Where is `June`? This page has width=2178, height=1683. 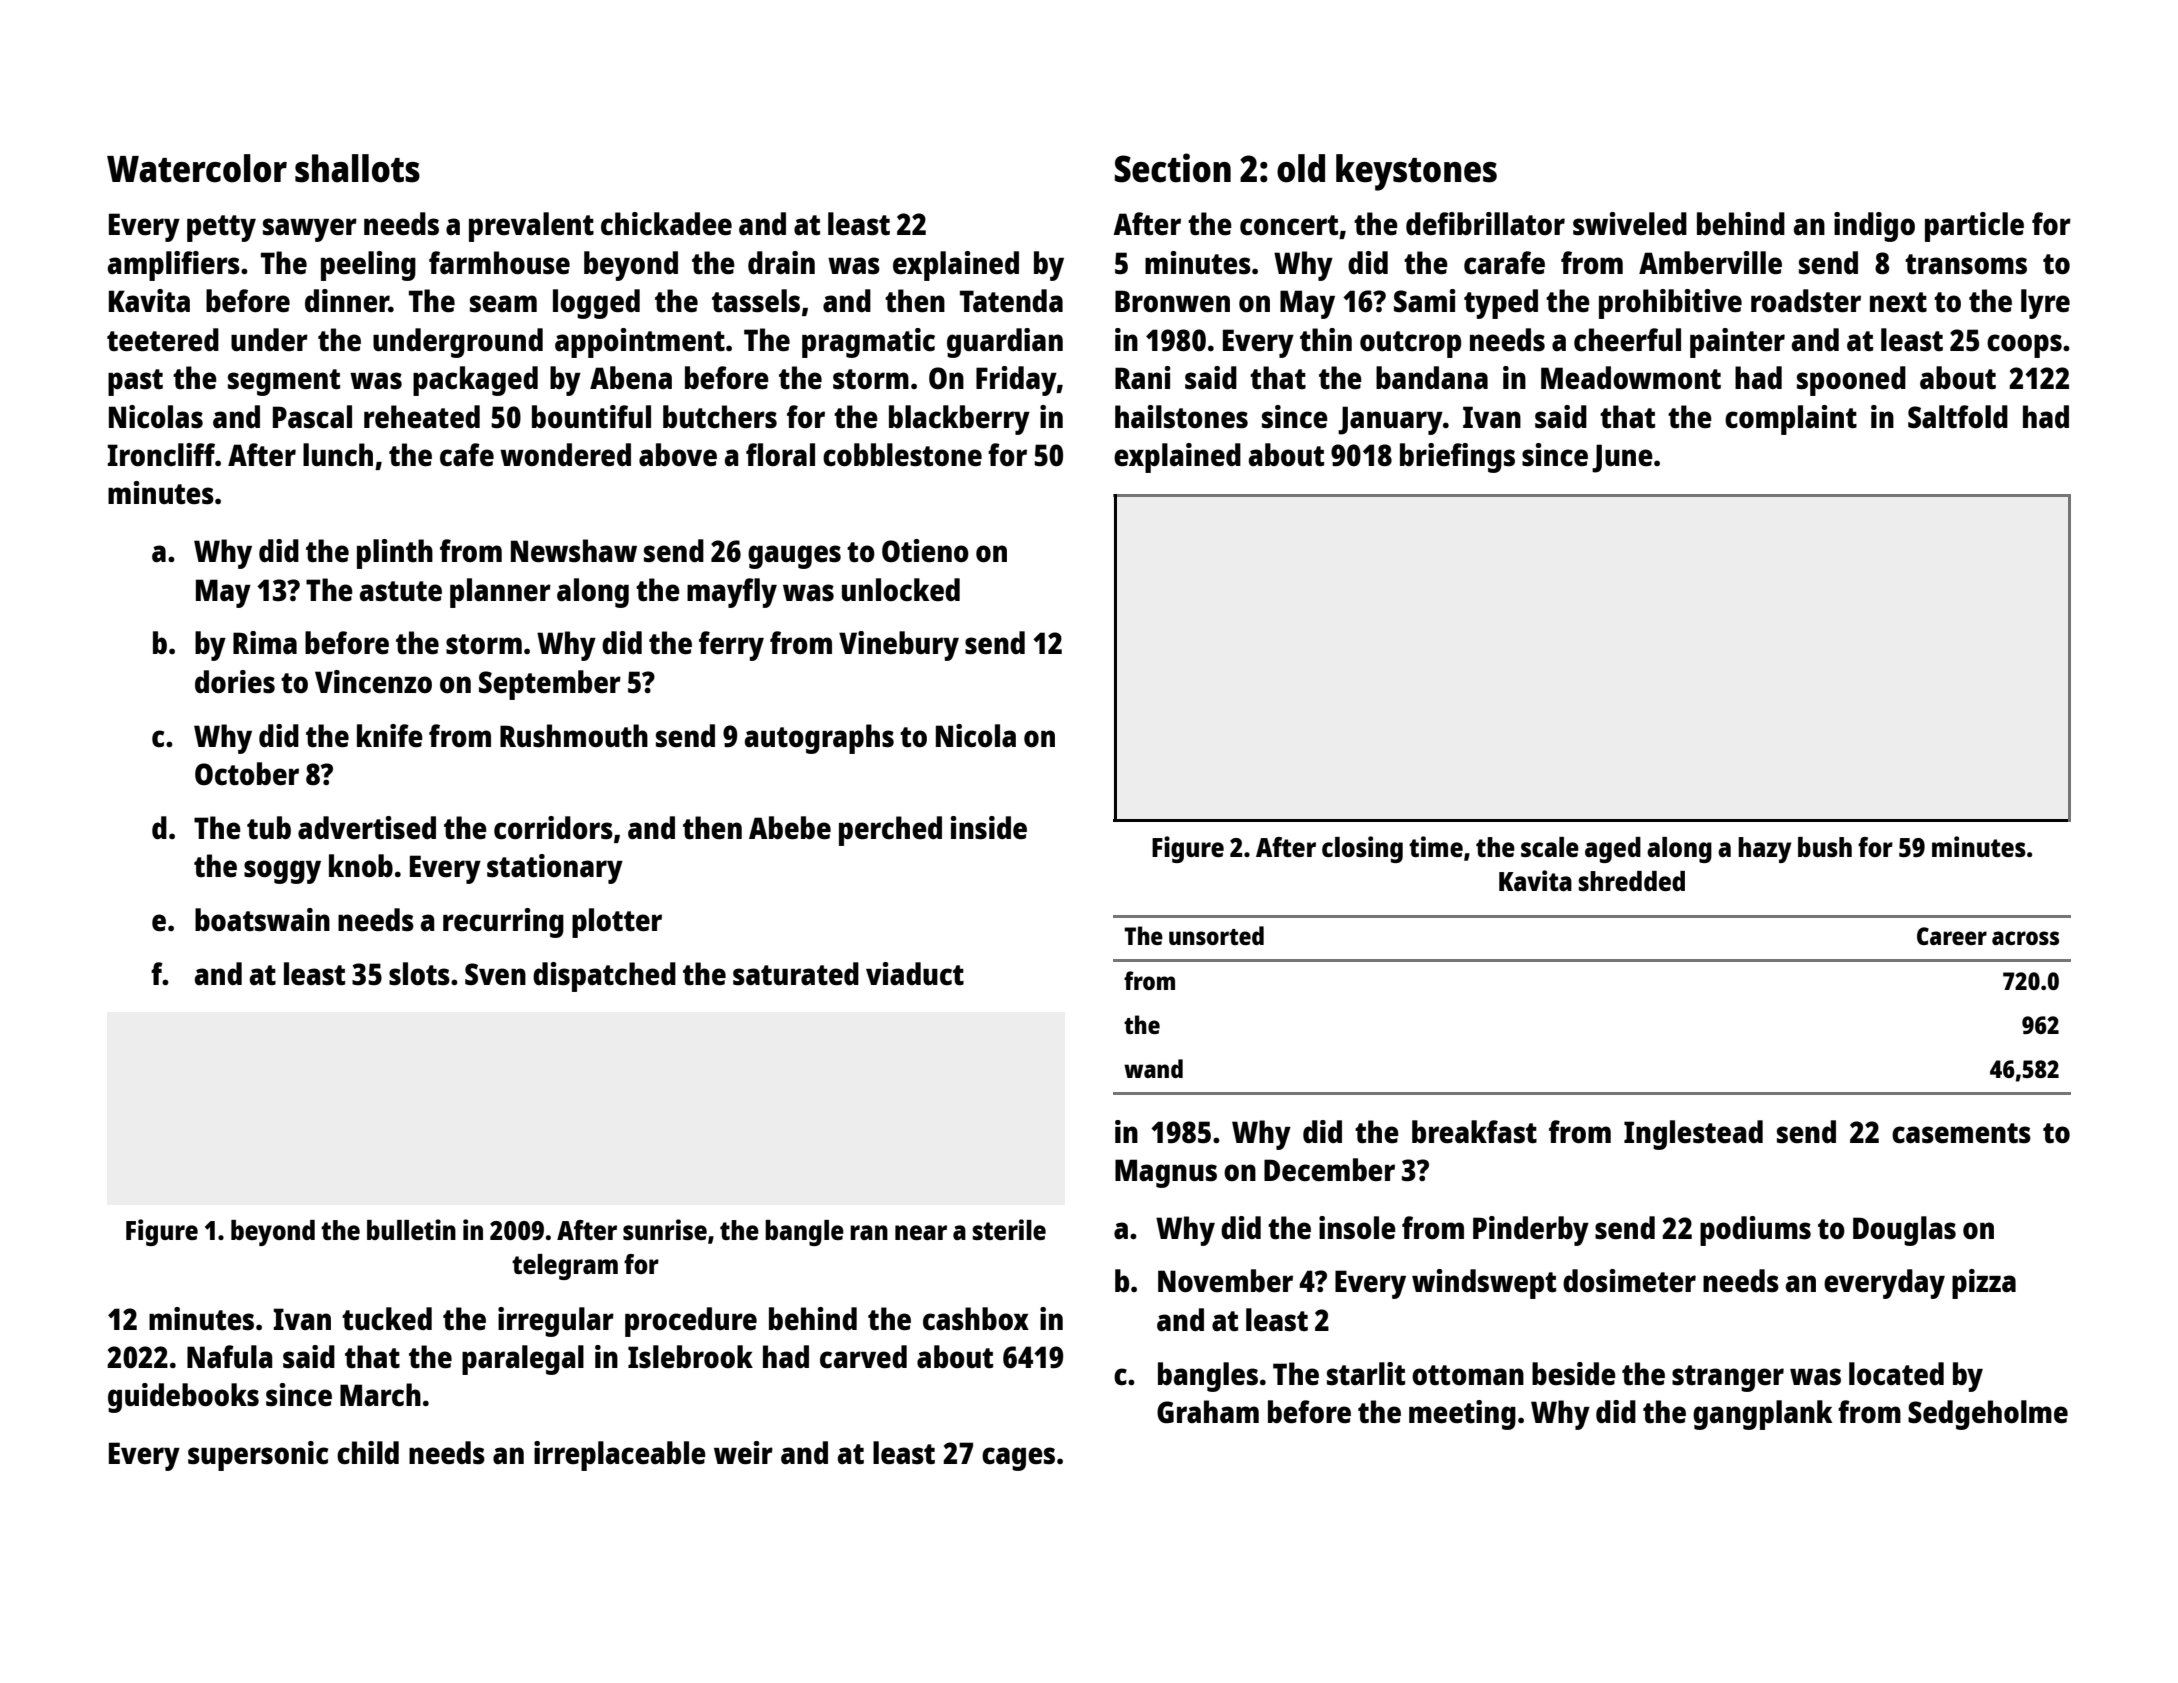 June is located at coordinates (1622, 458).
